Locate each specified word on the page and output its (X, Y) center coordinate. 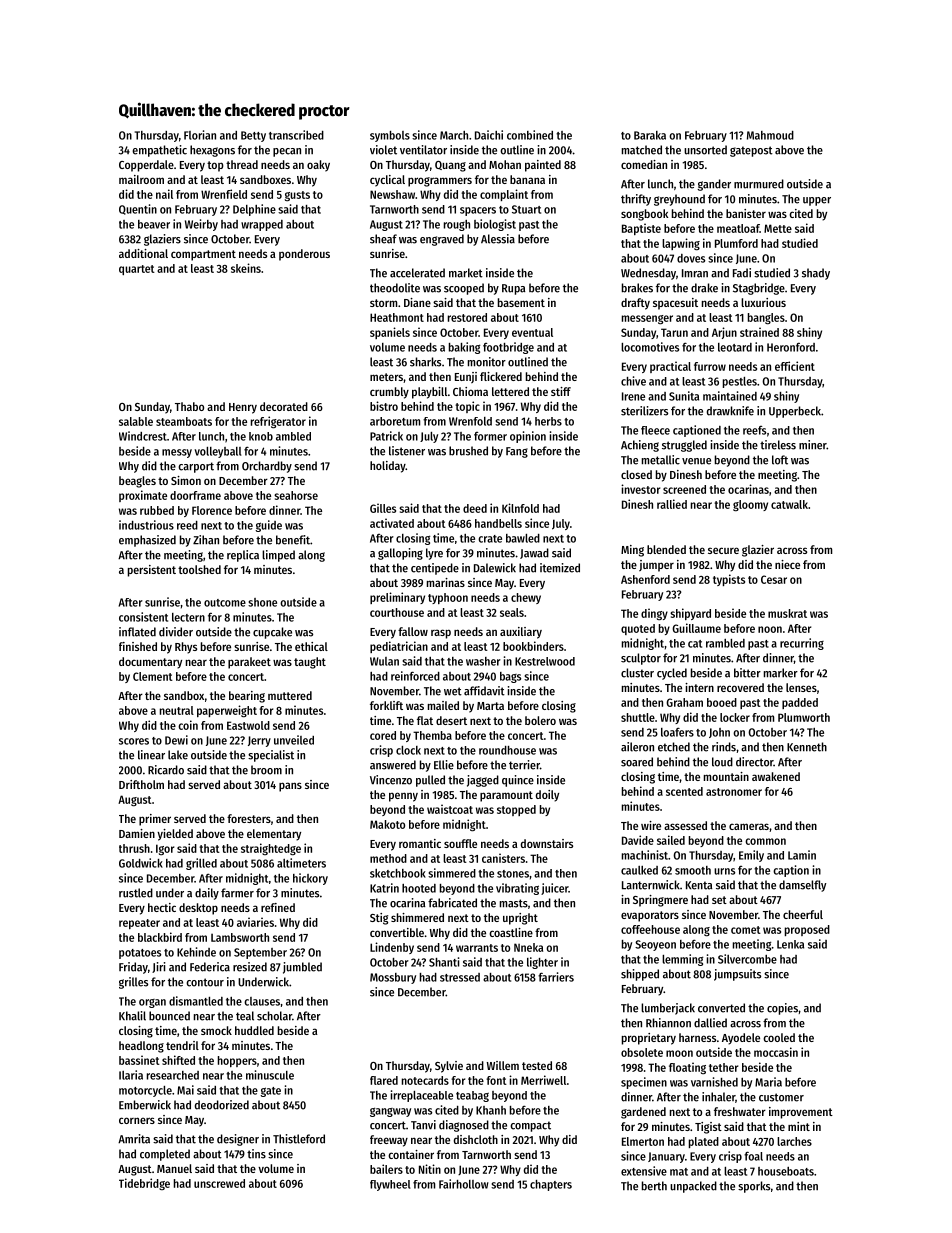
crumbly (389, 393)
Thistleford (299, 1139)
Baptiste (641, 229)
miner (813, 445)
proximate (143, 496)
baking (464, 348)
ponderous (304, 255)
